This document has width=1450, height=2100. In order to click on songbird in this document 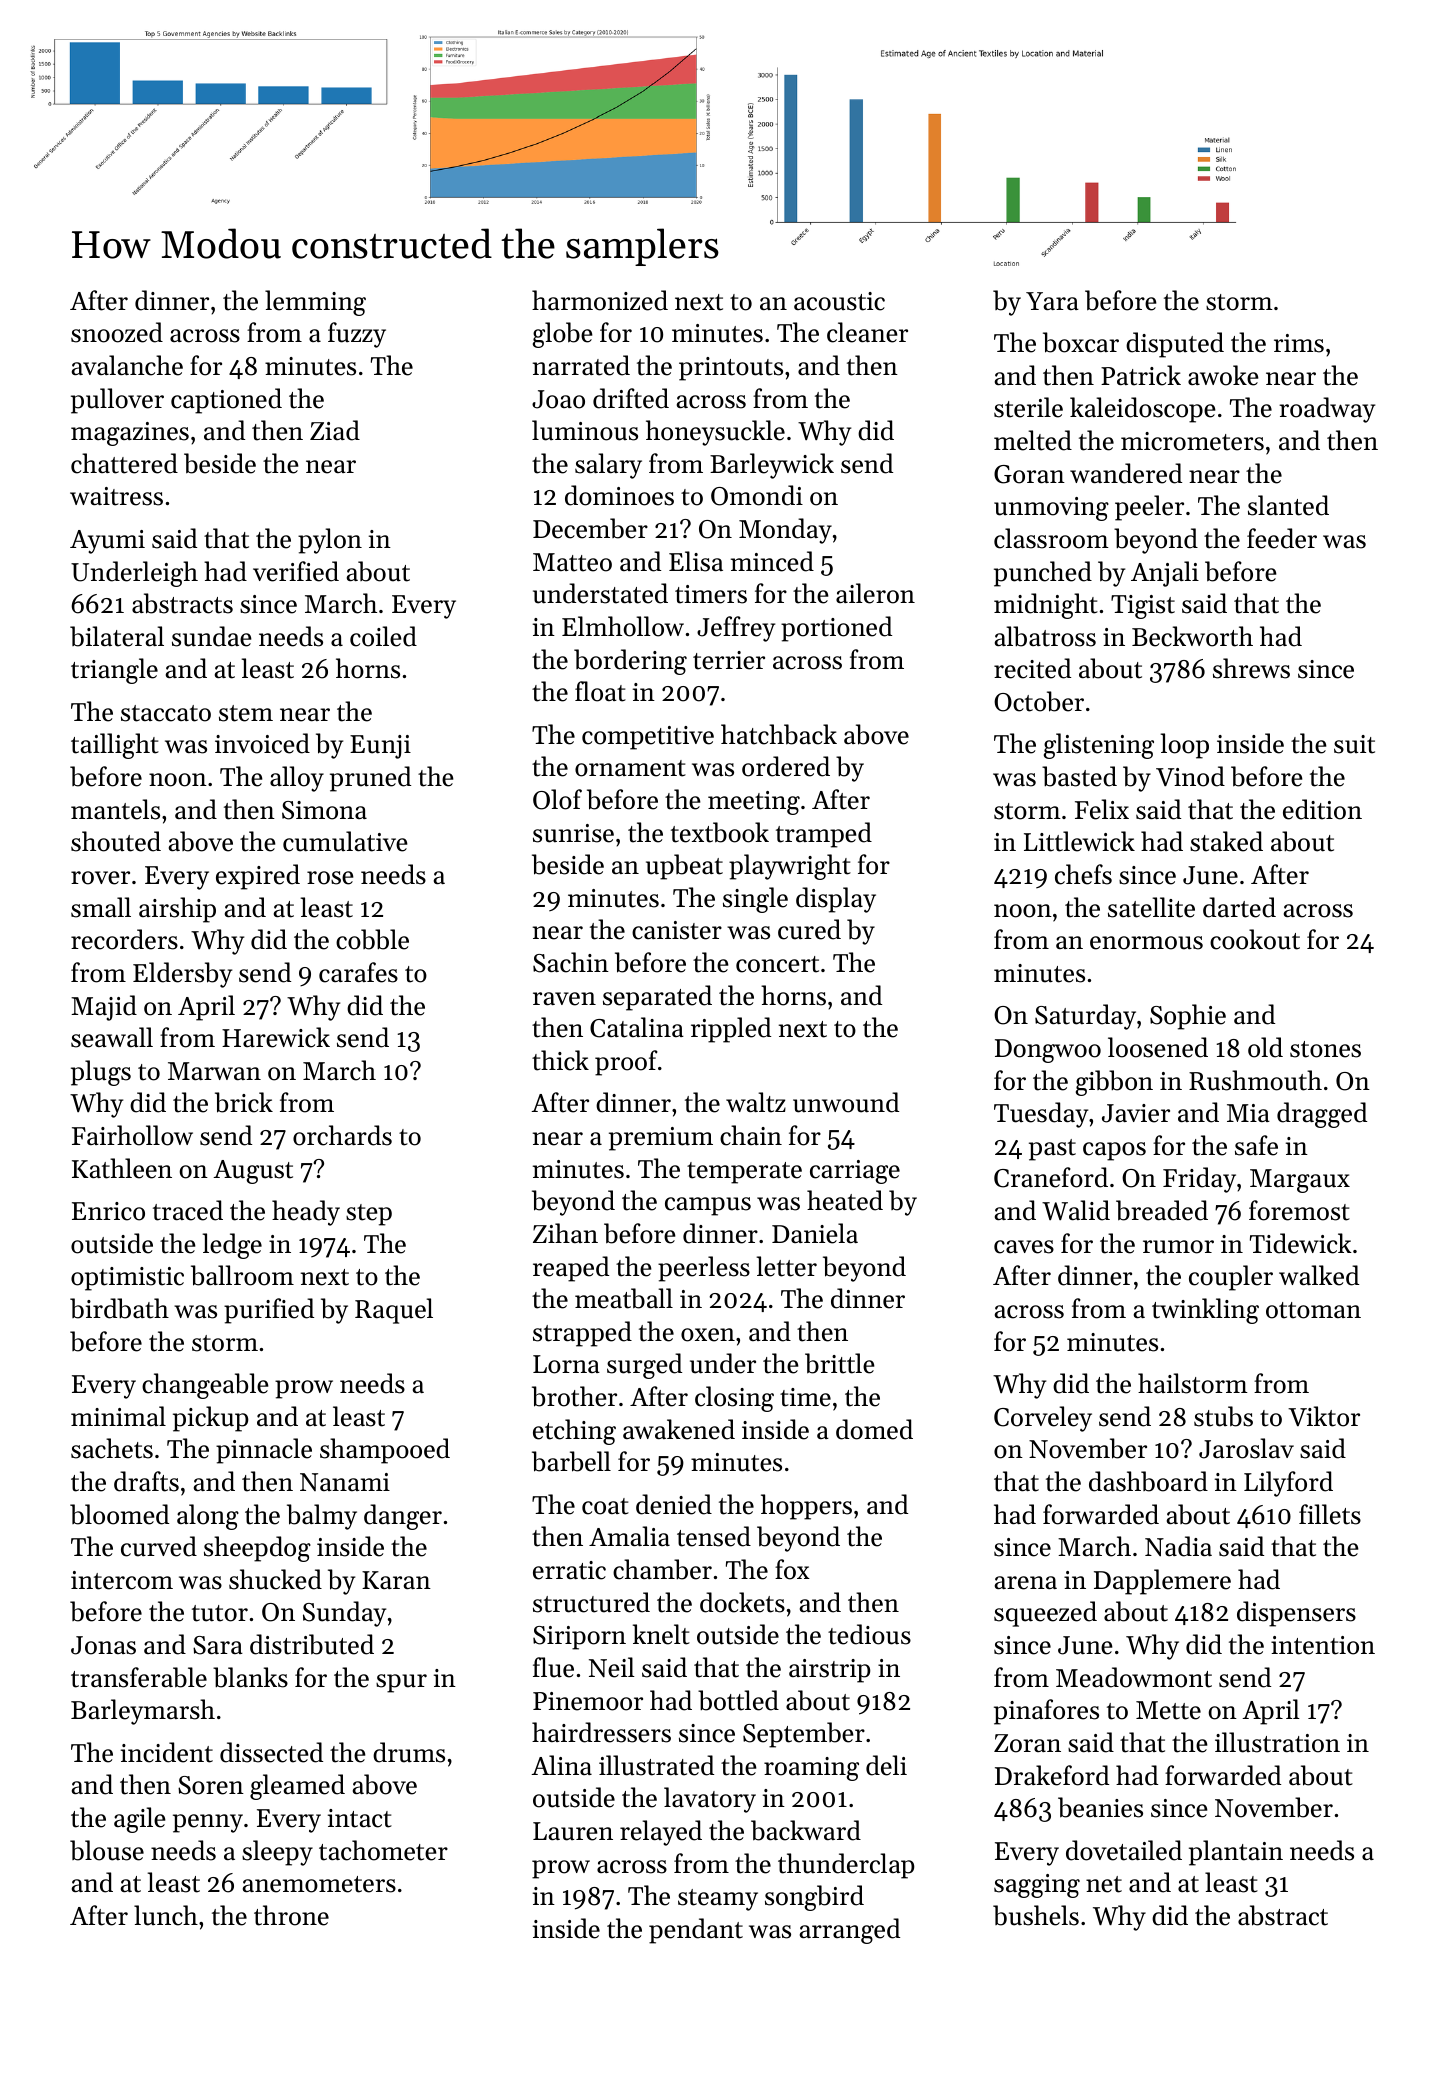, I will do `click(814, 1898)`.
